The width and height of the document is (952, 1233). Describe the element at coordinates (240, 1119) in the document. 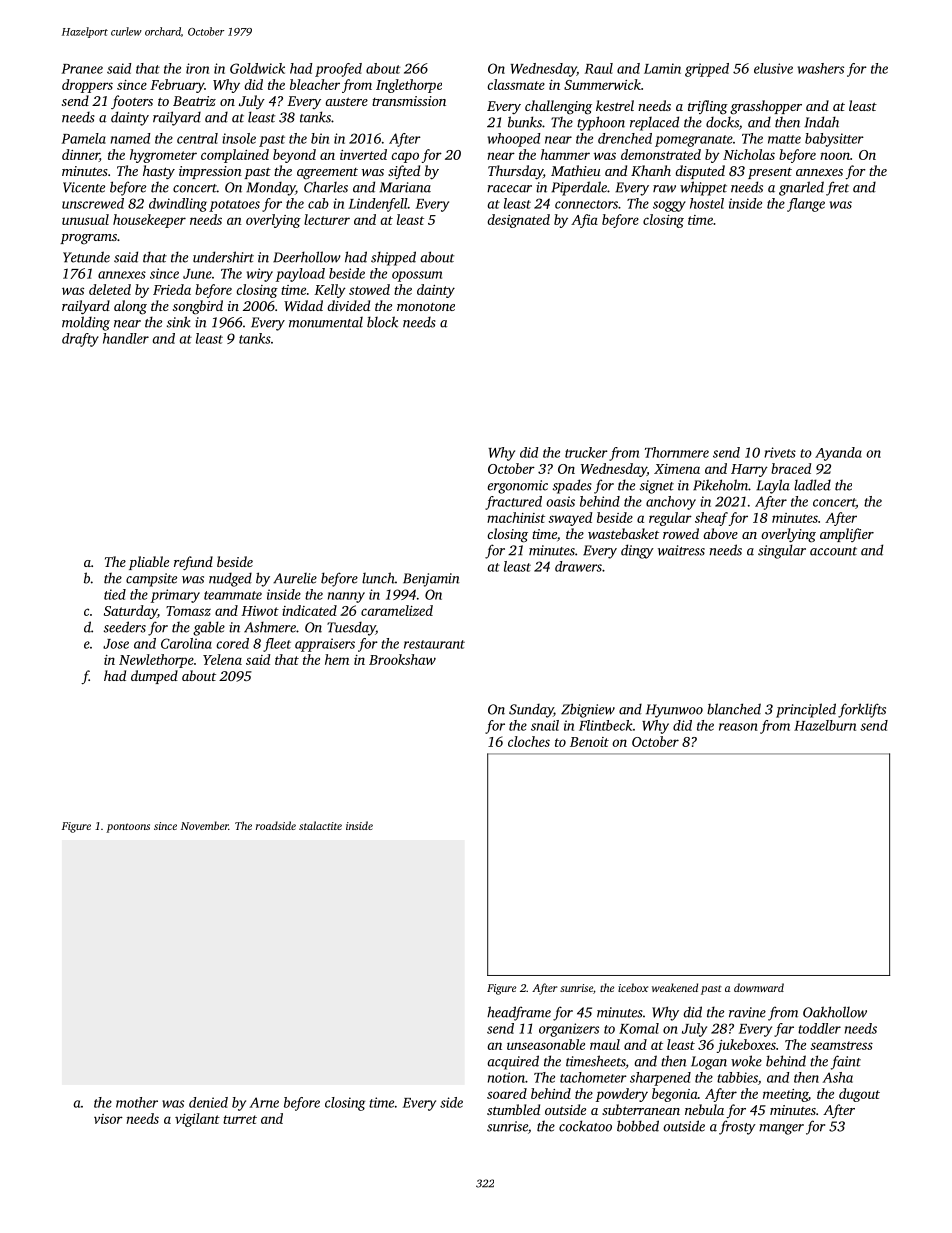

I see `turret` at that location.
